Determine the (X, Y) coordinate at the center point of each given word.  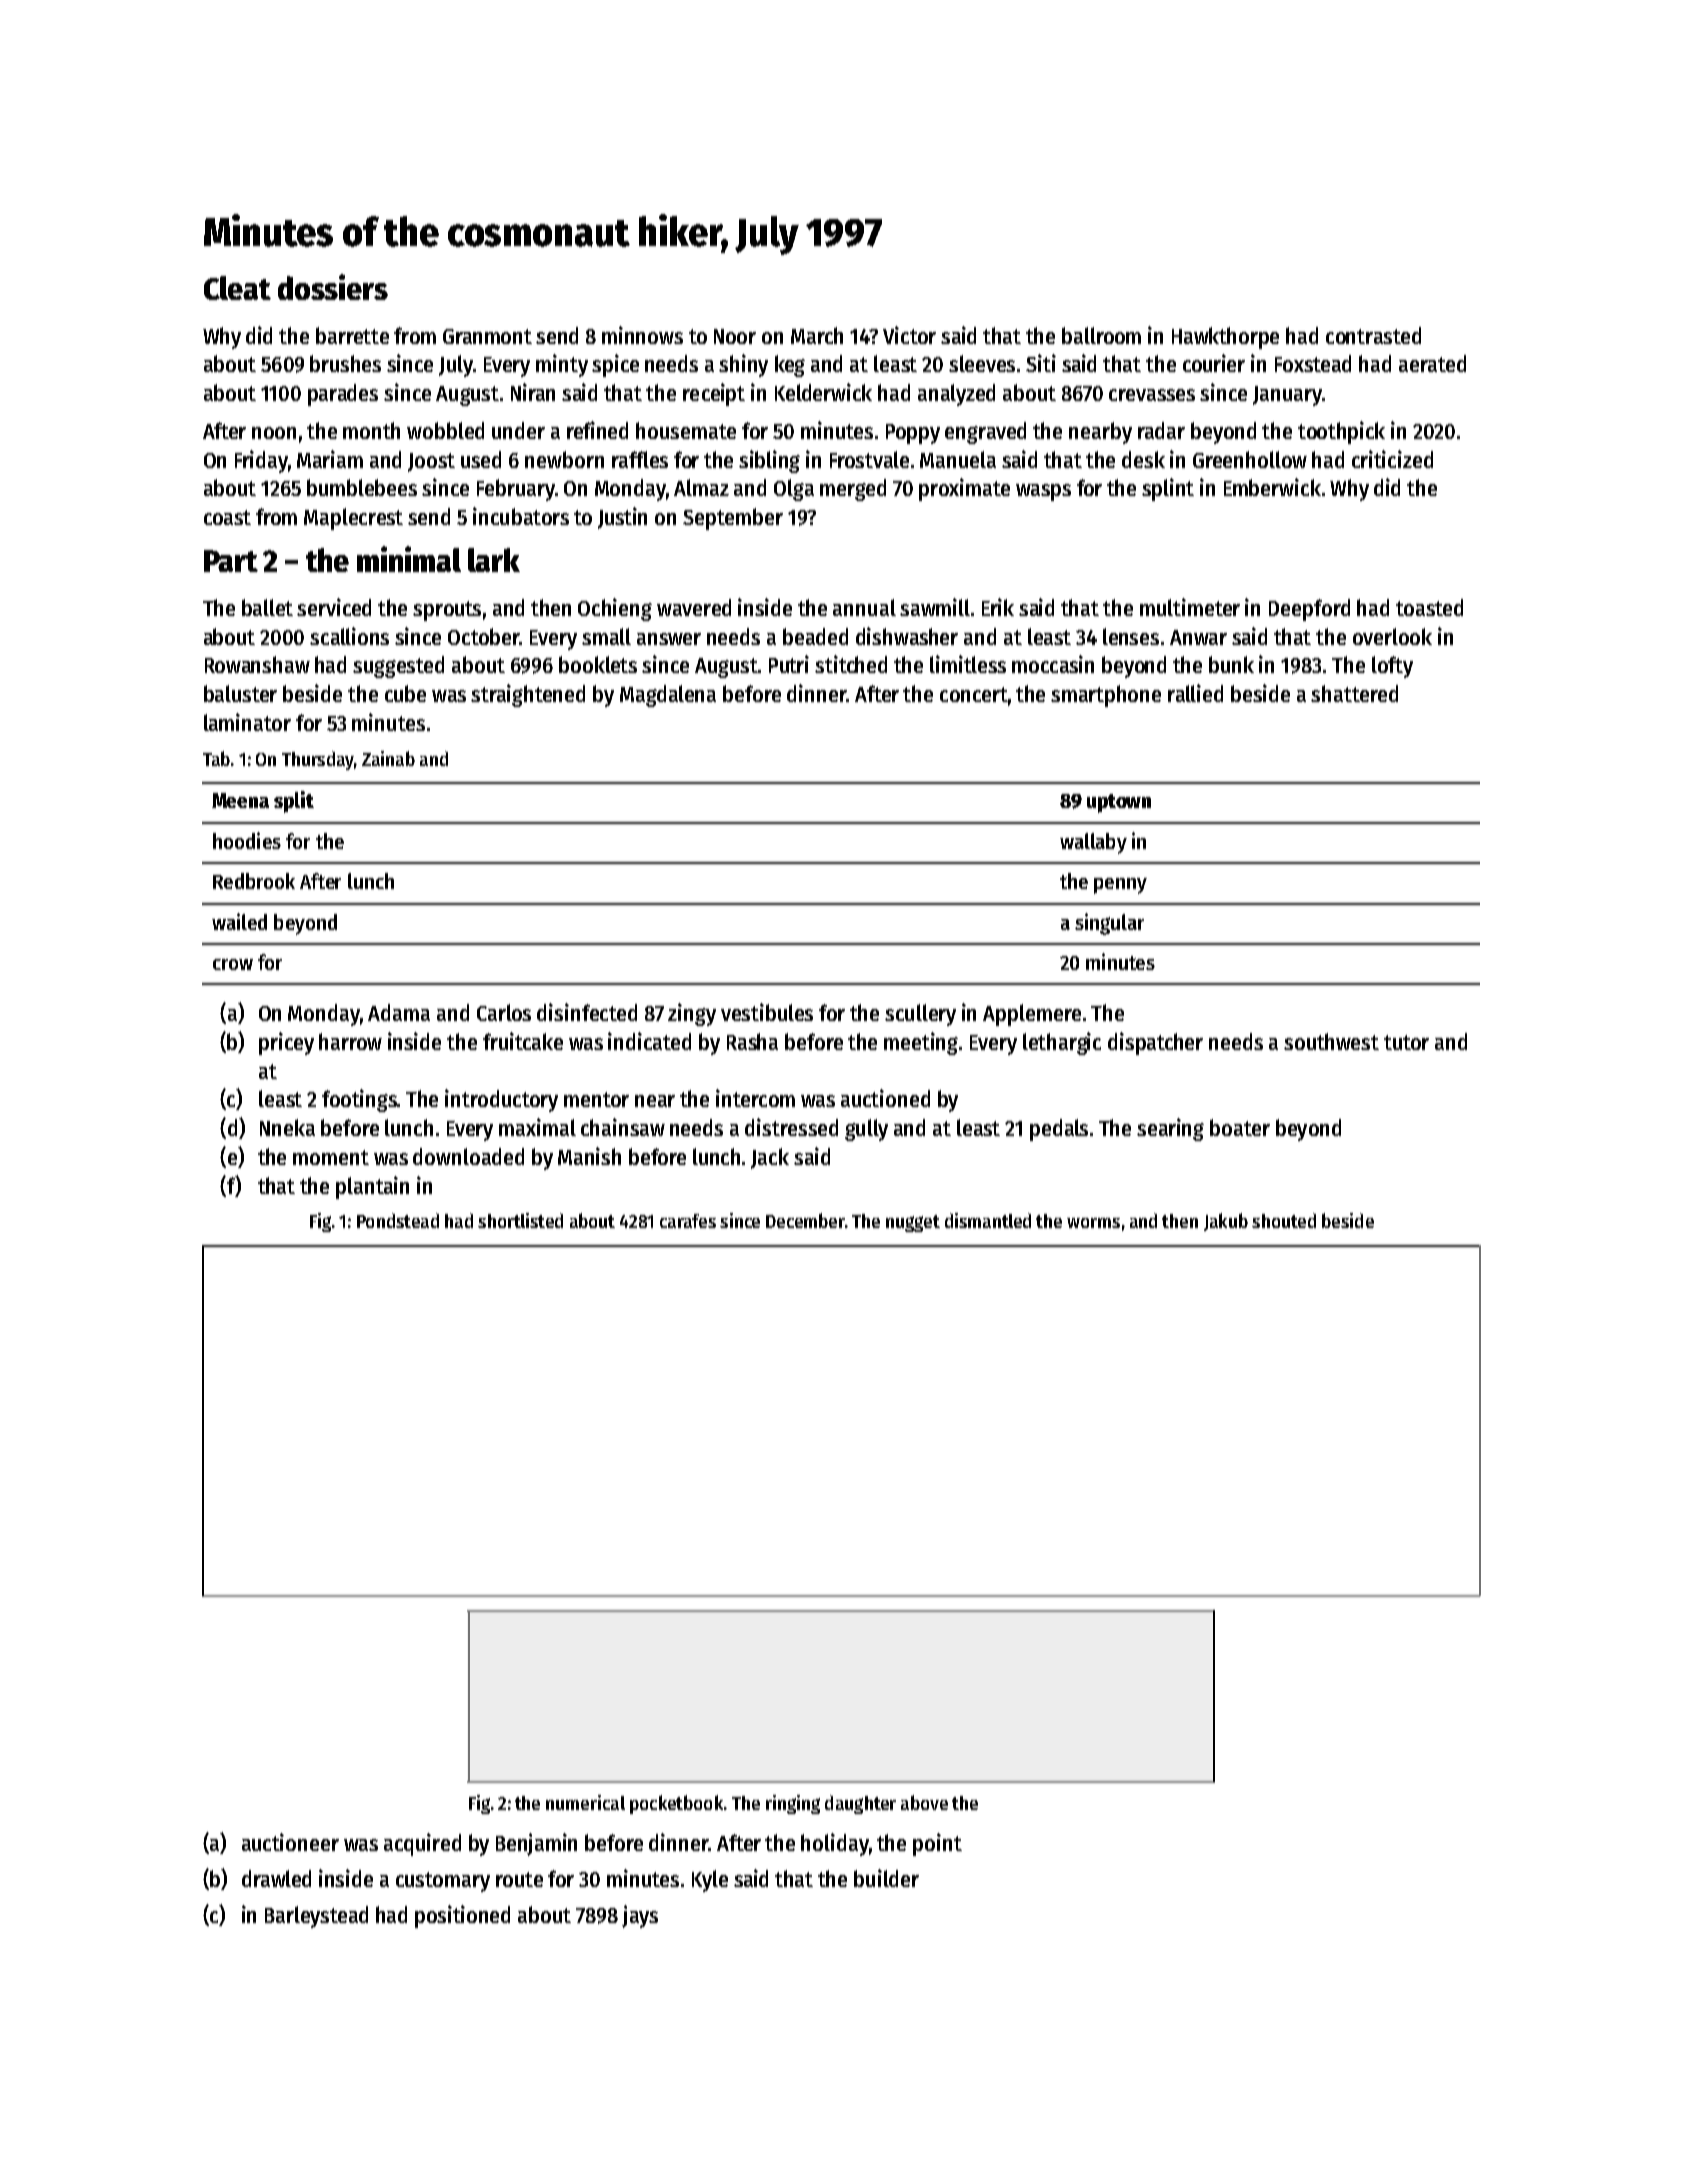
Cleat (237, 288)
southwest (1331, 1041)
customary (443, 1882)
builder (886, 1878)
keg (790, 366)
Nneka (287, 1127)
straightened (528, 695)
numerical (585, 1802)
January (1287, 396)
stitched (851, 664)
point (937, 1844)
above (924, 1802)
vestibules (767, 1012)
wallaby (1093, 843)
